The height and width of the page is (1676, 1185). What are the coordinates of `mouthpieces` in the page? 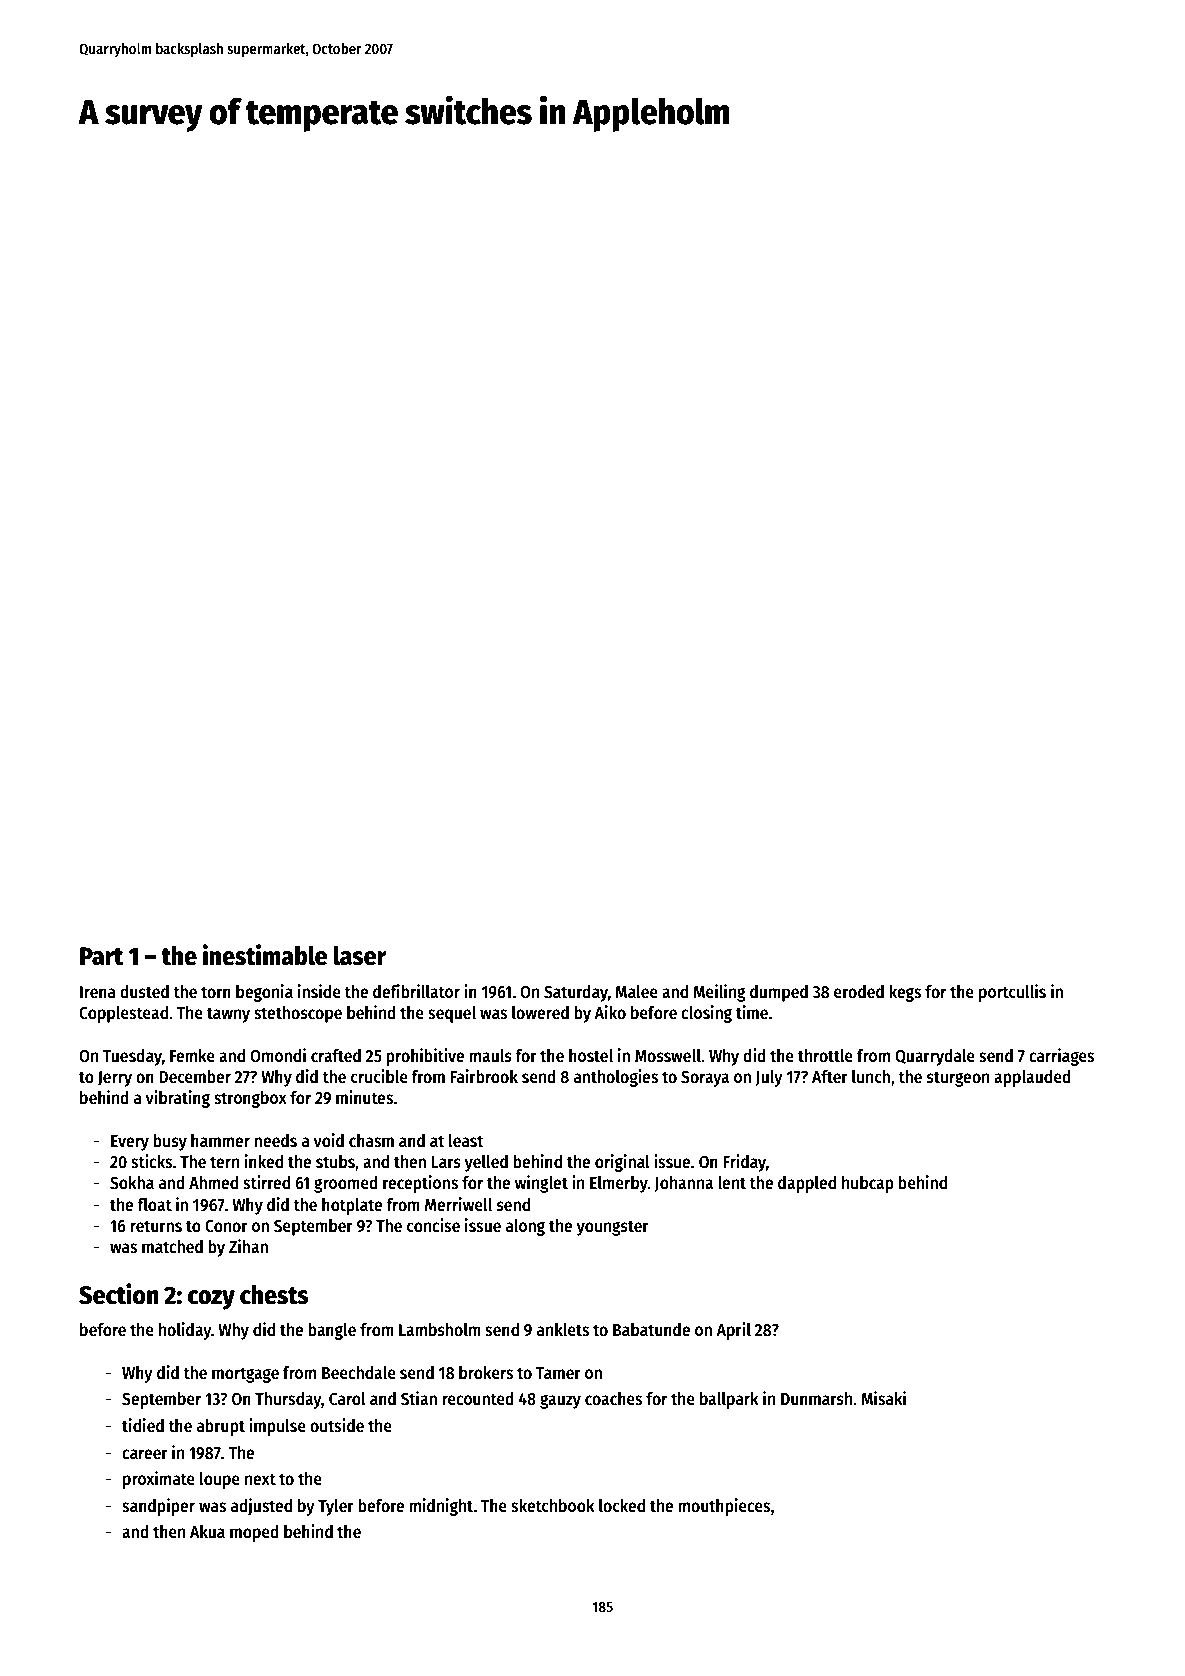 It's located at (724, 1507).
